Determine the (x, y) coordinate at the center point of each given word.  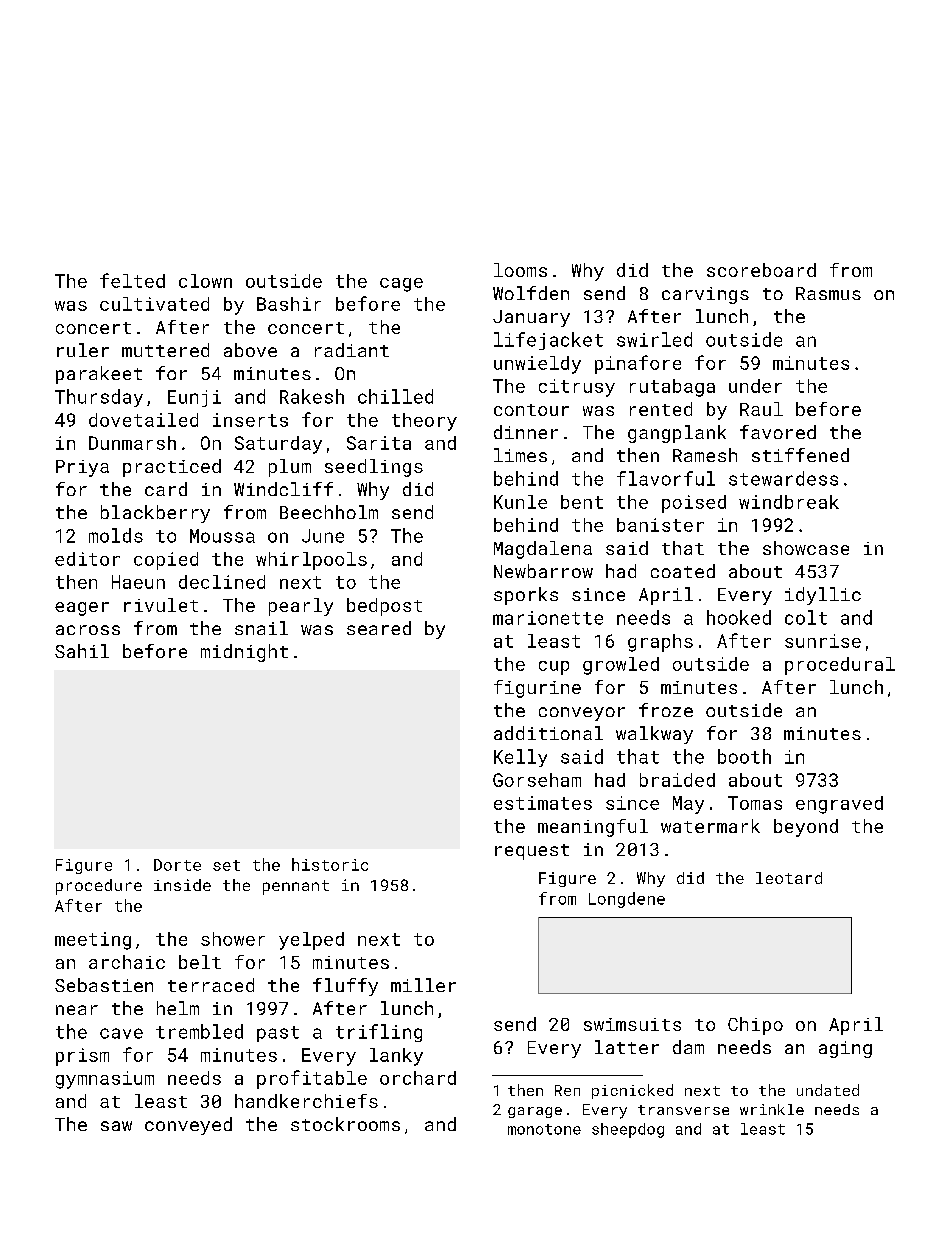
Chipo (755, 1026)
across (88, 630)
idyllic (823, 596)
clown (205, 281)
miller (423, 985)
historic (330, 864)
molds (116, 535)
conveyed (188, 1126)
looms (520, 270)
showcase (806, 548)
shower (233, 939)
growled (621, 666)
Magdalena (543, 550)
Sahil (82, 651)
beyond (806, 828)
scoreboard (761, 270)
